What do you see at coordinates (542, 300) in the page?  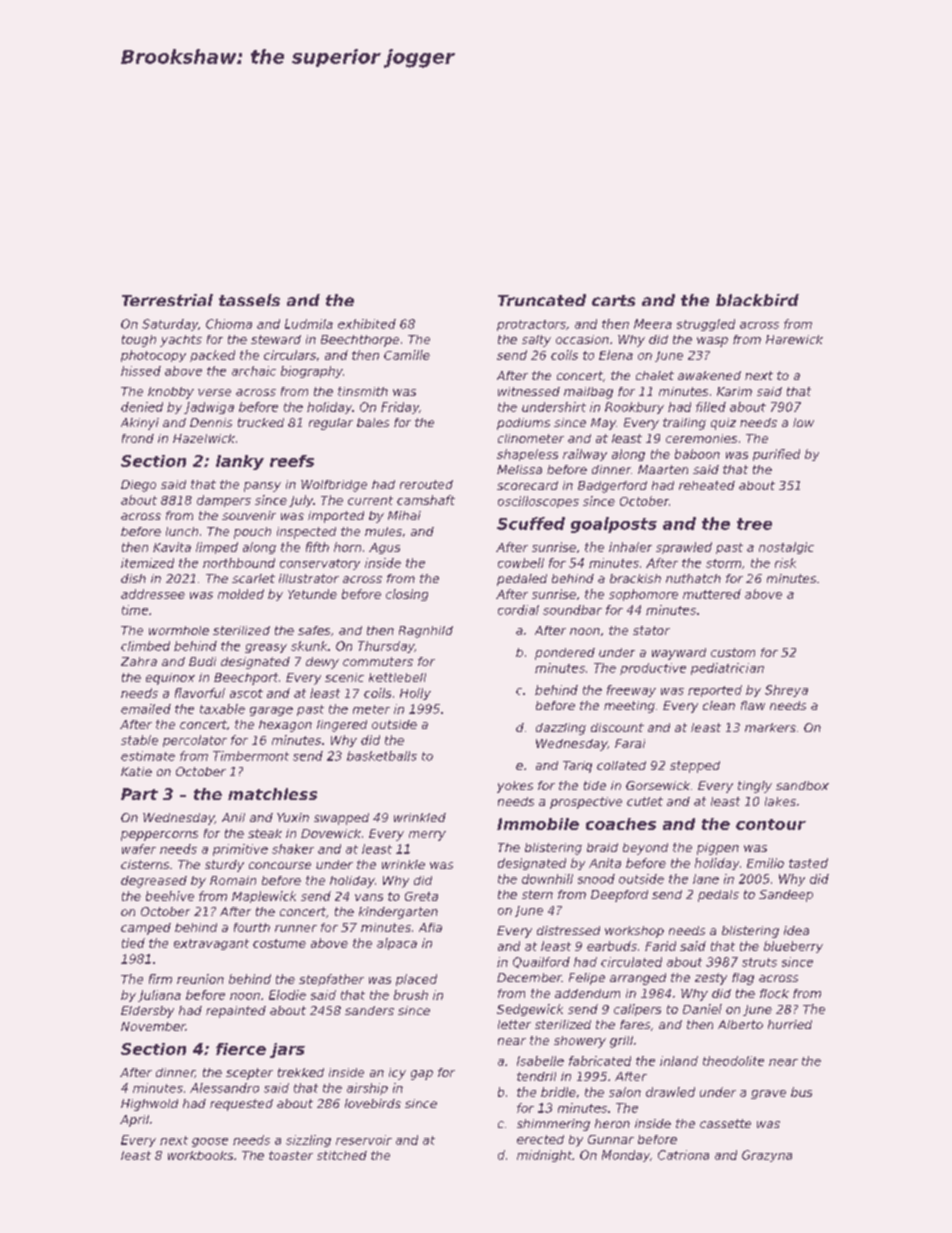 I see `Truncated` at bounding box center [542, 300].
